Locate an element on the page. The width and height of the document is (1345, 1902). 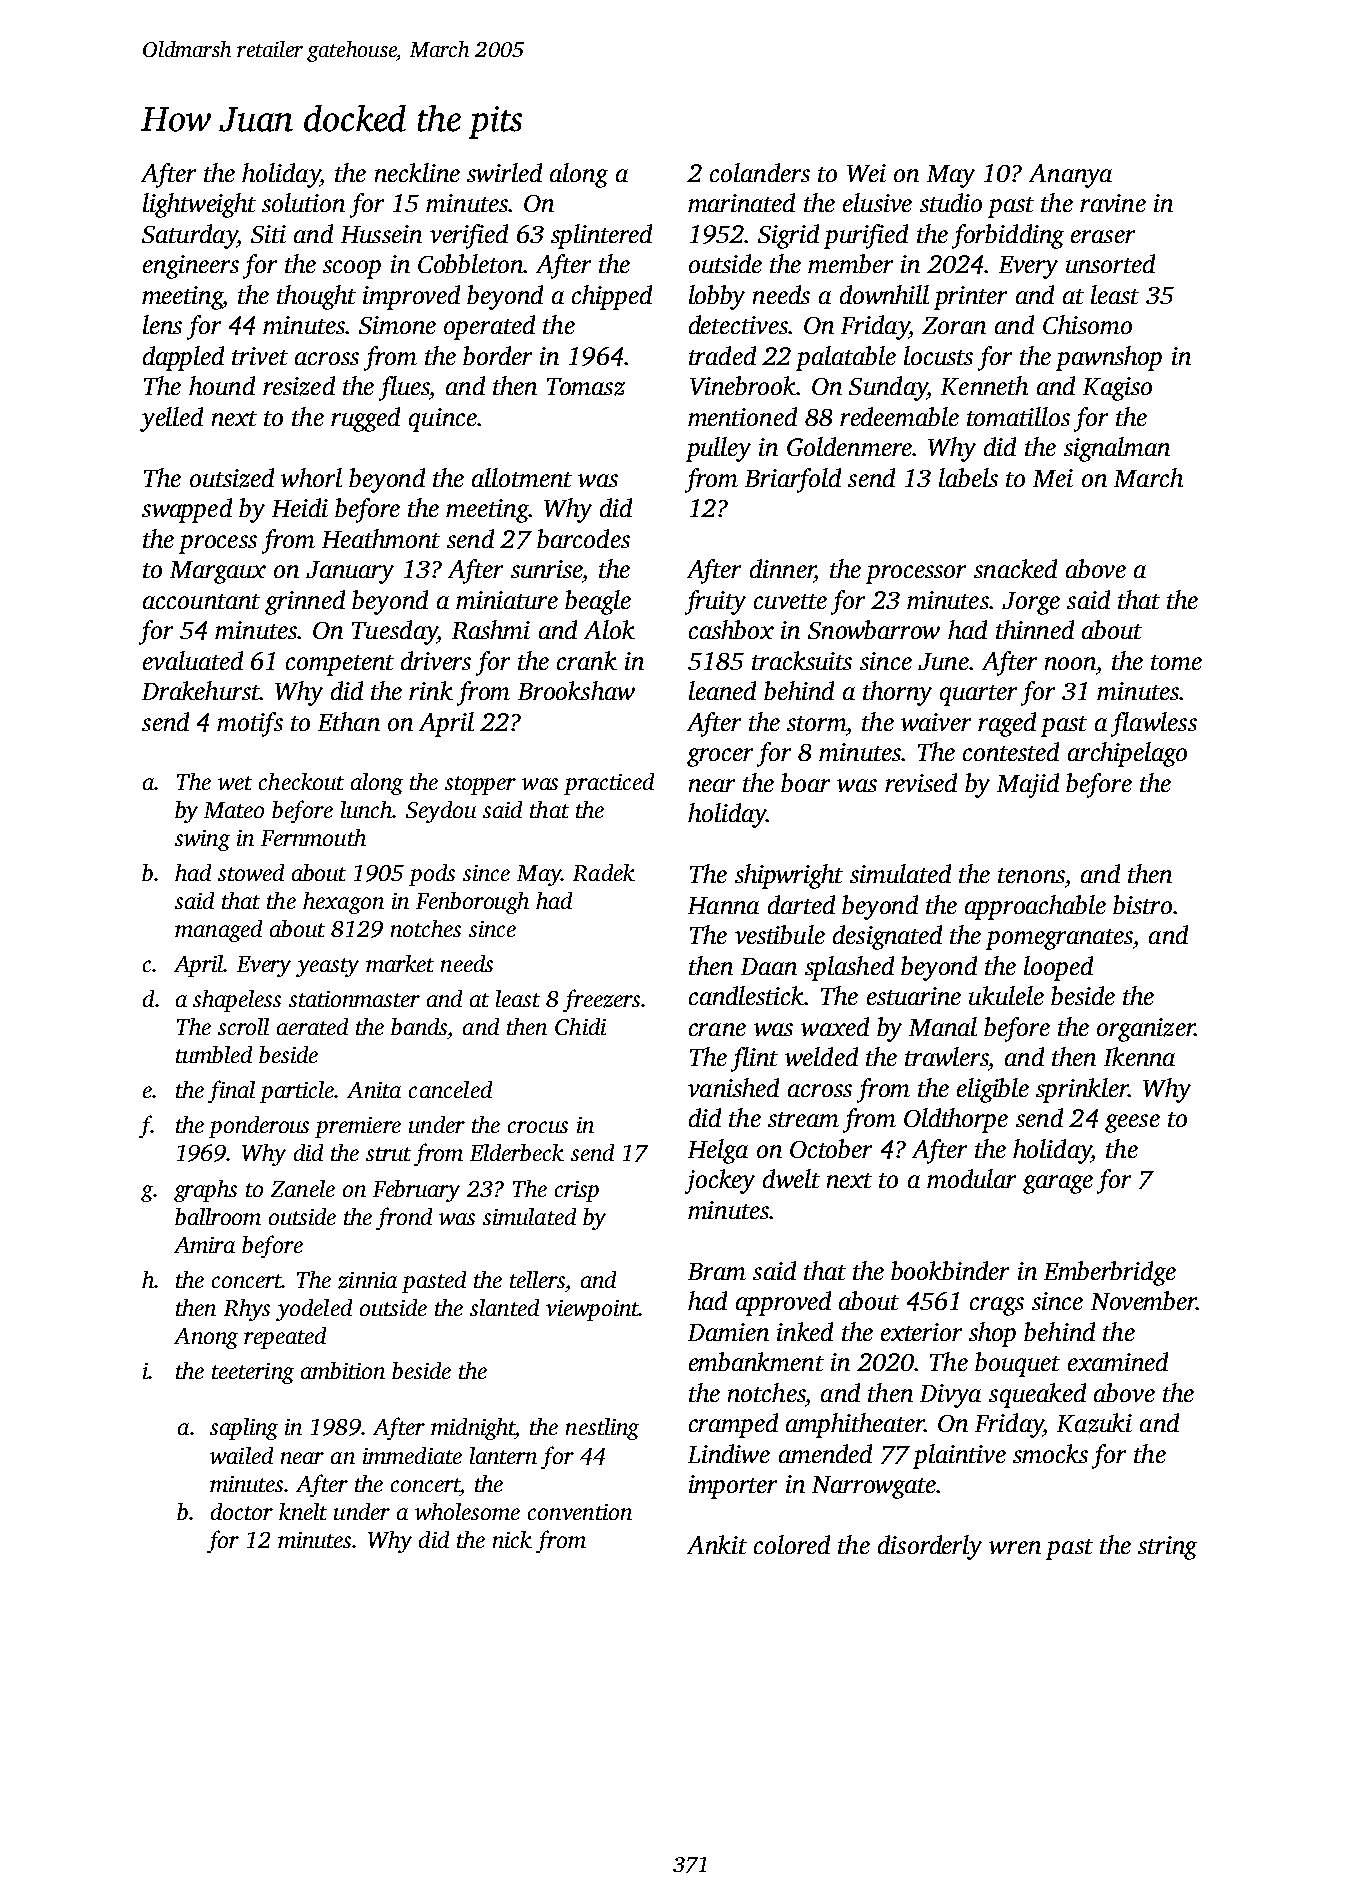
Vinebrook is located at coordinates (743, 385).
